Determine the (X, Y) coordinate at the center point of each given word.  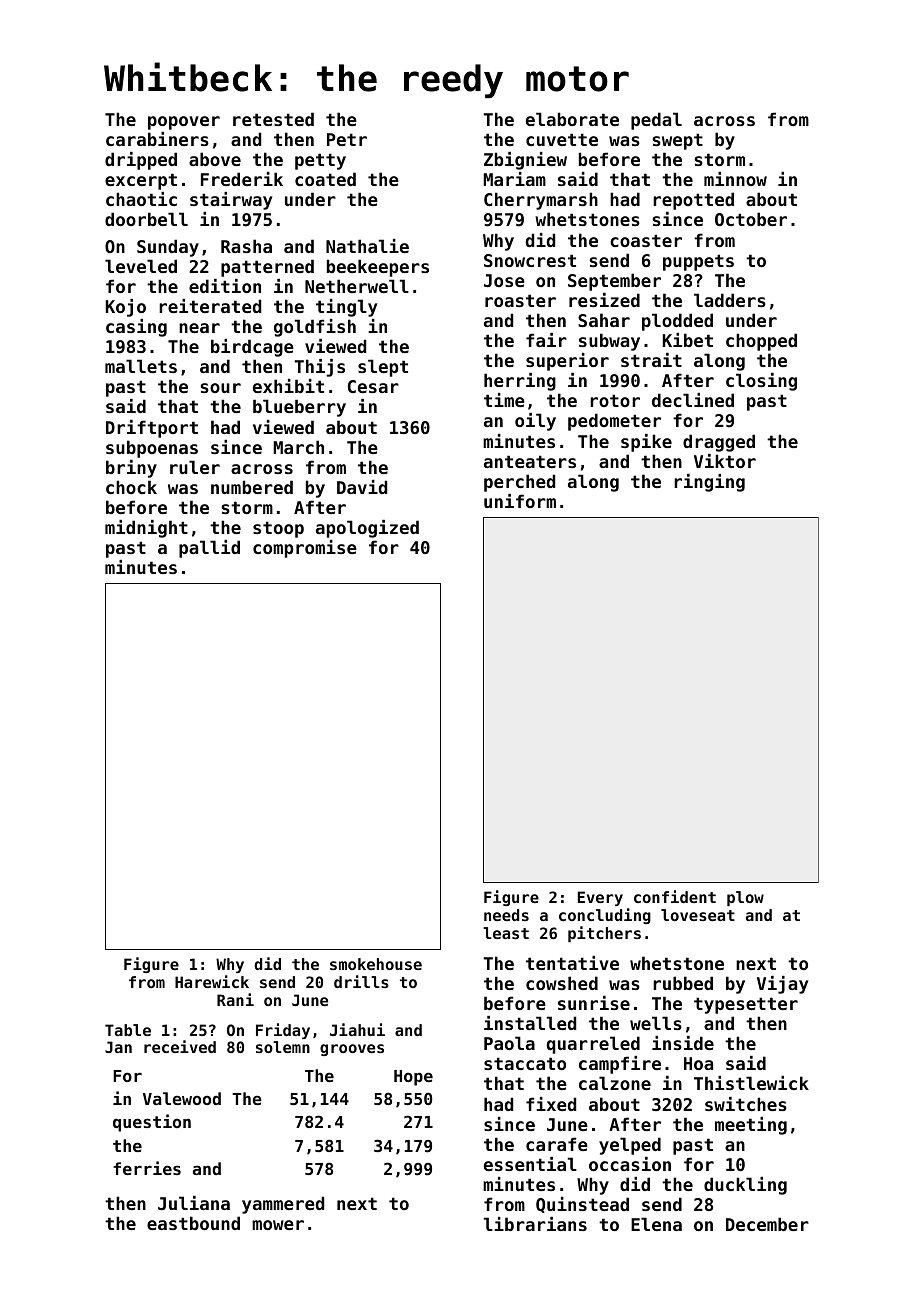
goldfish (315, 328)
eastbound (193, 1223)
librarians (535, 1224)
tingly (346, 308)
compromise (305, 549)
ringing (709, 483)
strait (651, 360)
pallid (209, 549)
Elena (656, 1224)
